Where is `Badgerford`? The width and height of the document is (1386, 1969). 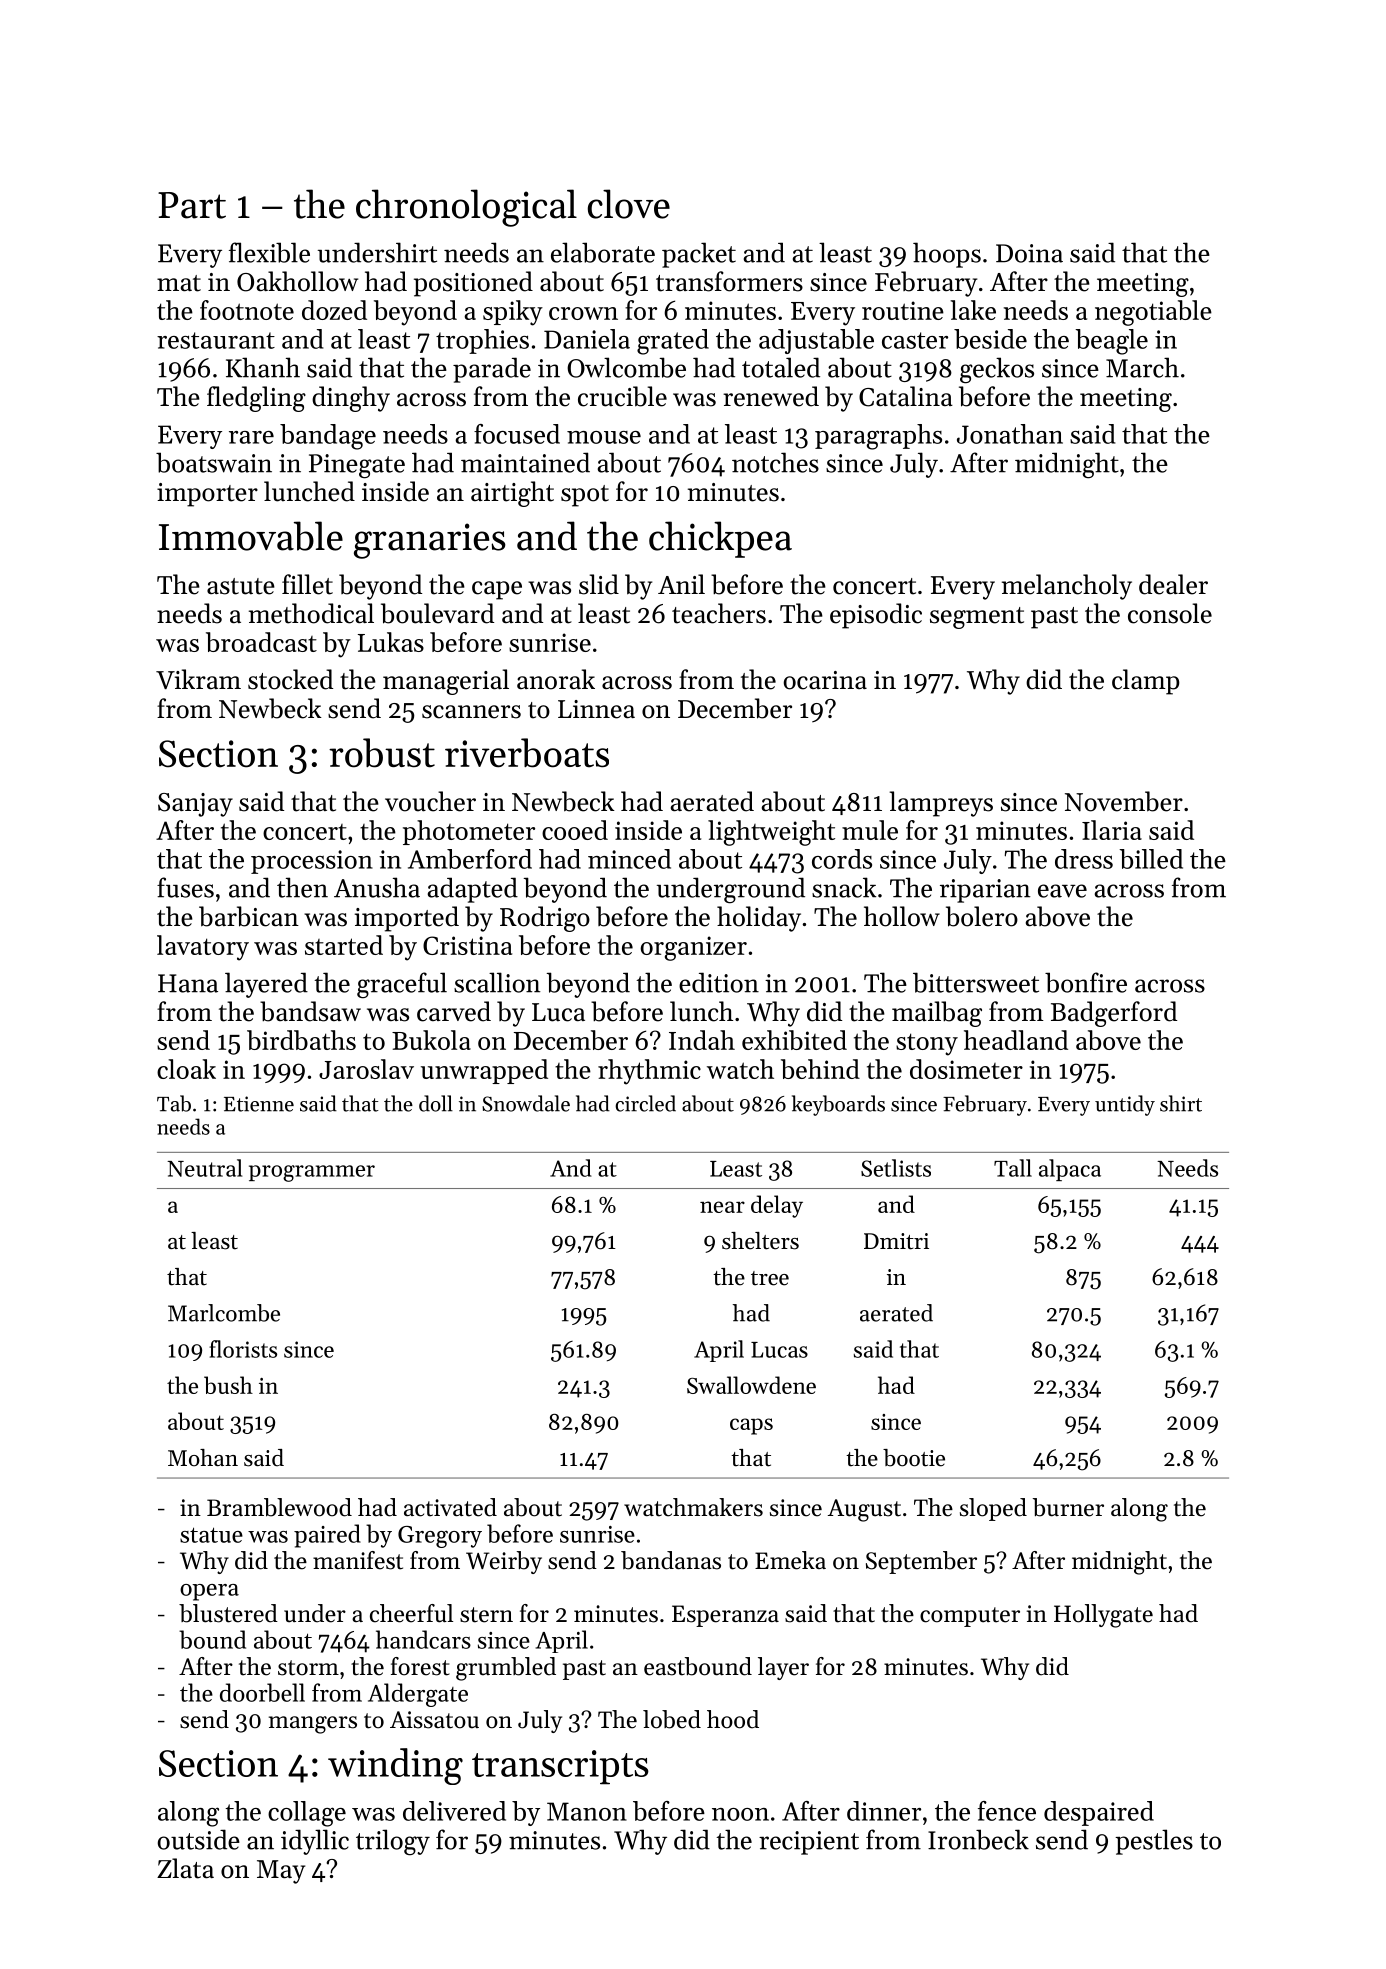
Badgerford is located at coordinates (1114, 1014).
